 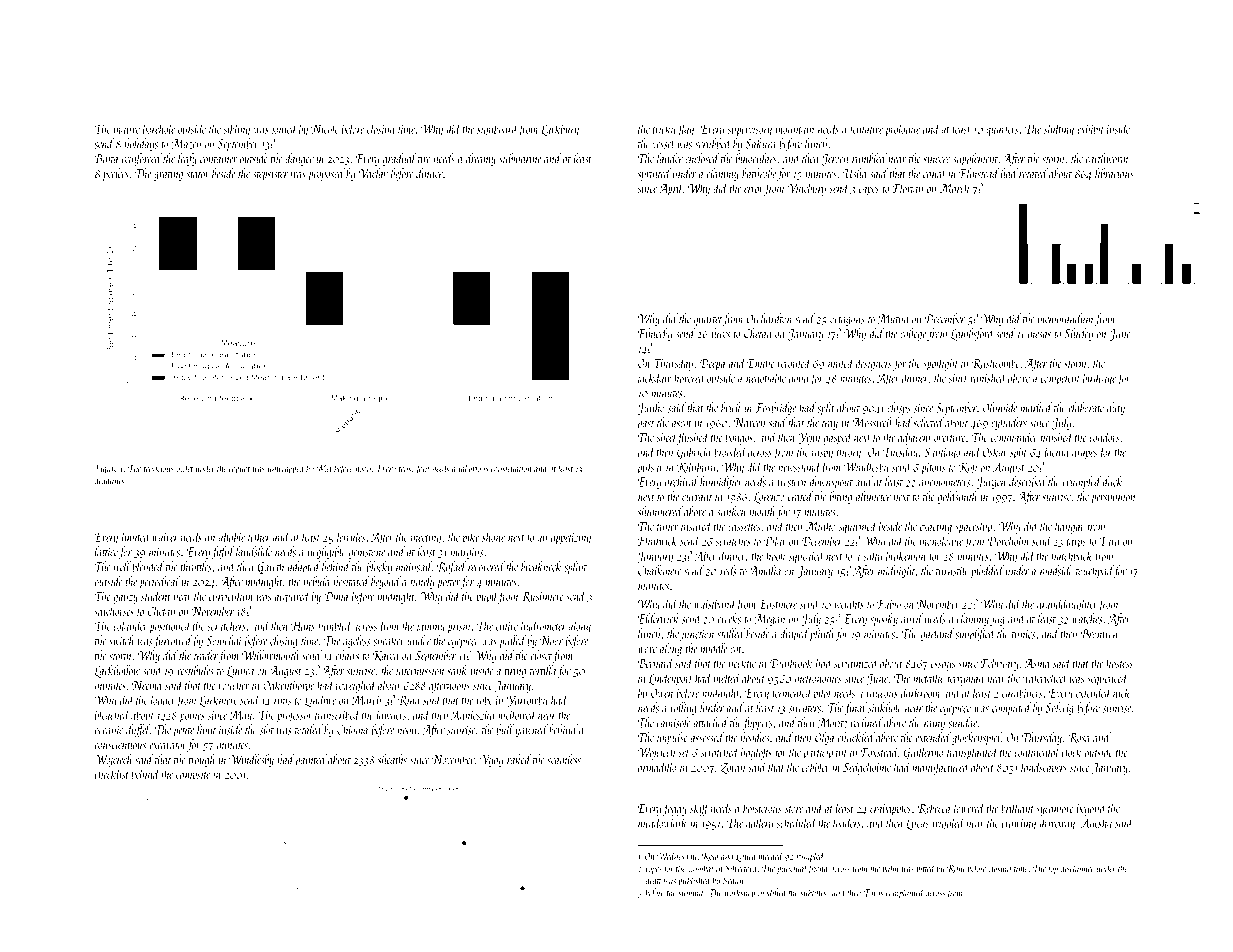 I want to click on ropes, so click(x=654, y=870).
